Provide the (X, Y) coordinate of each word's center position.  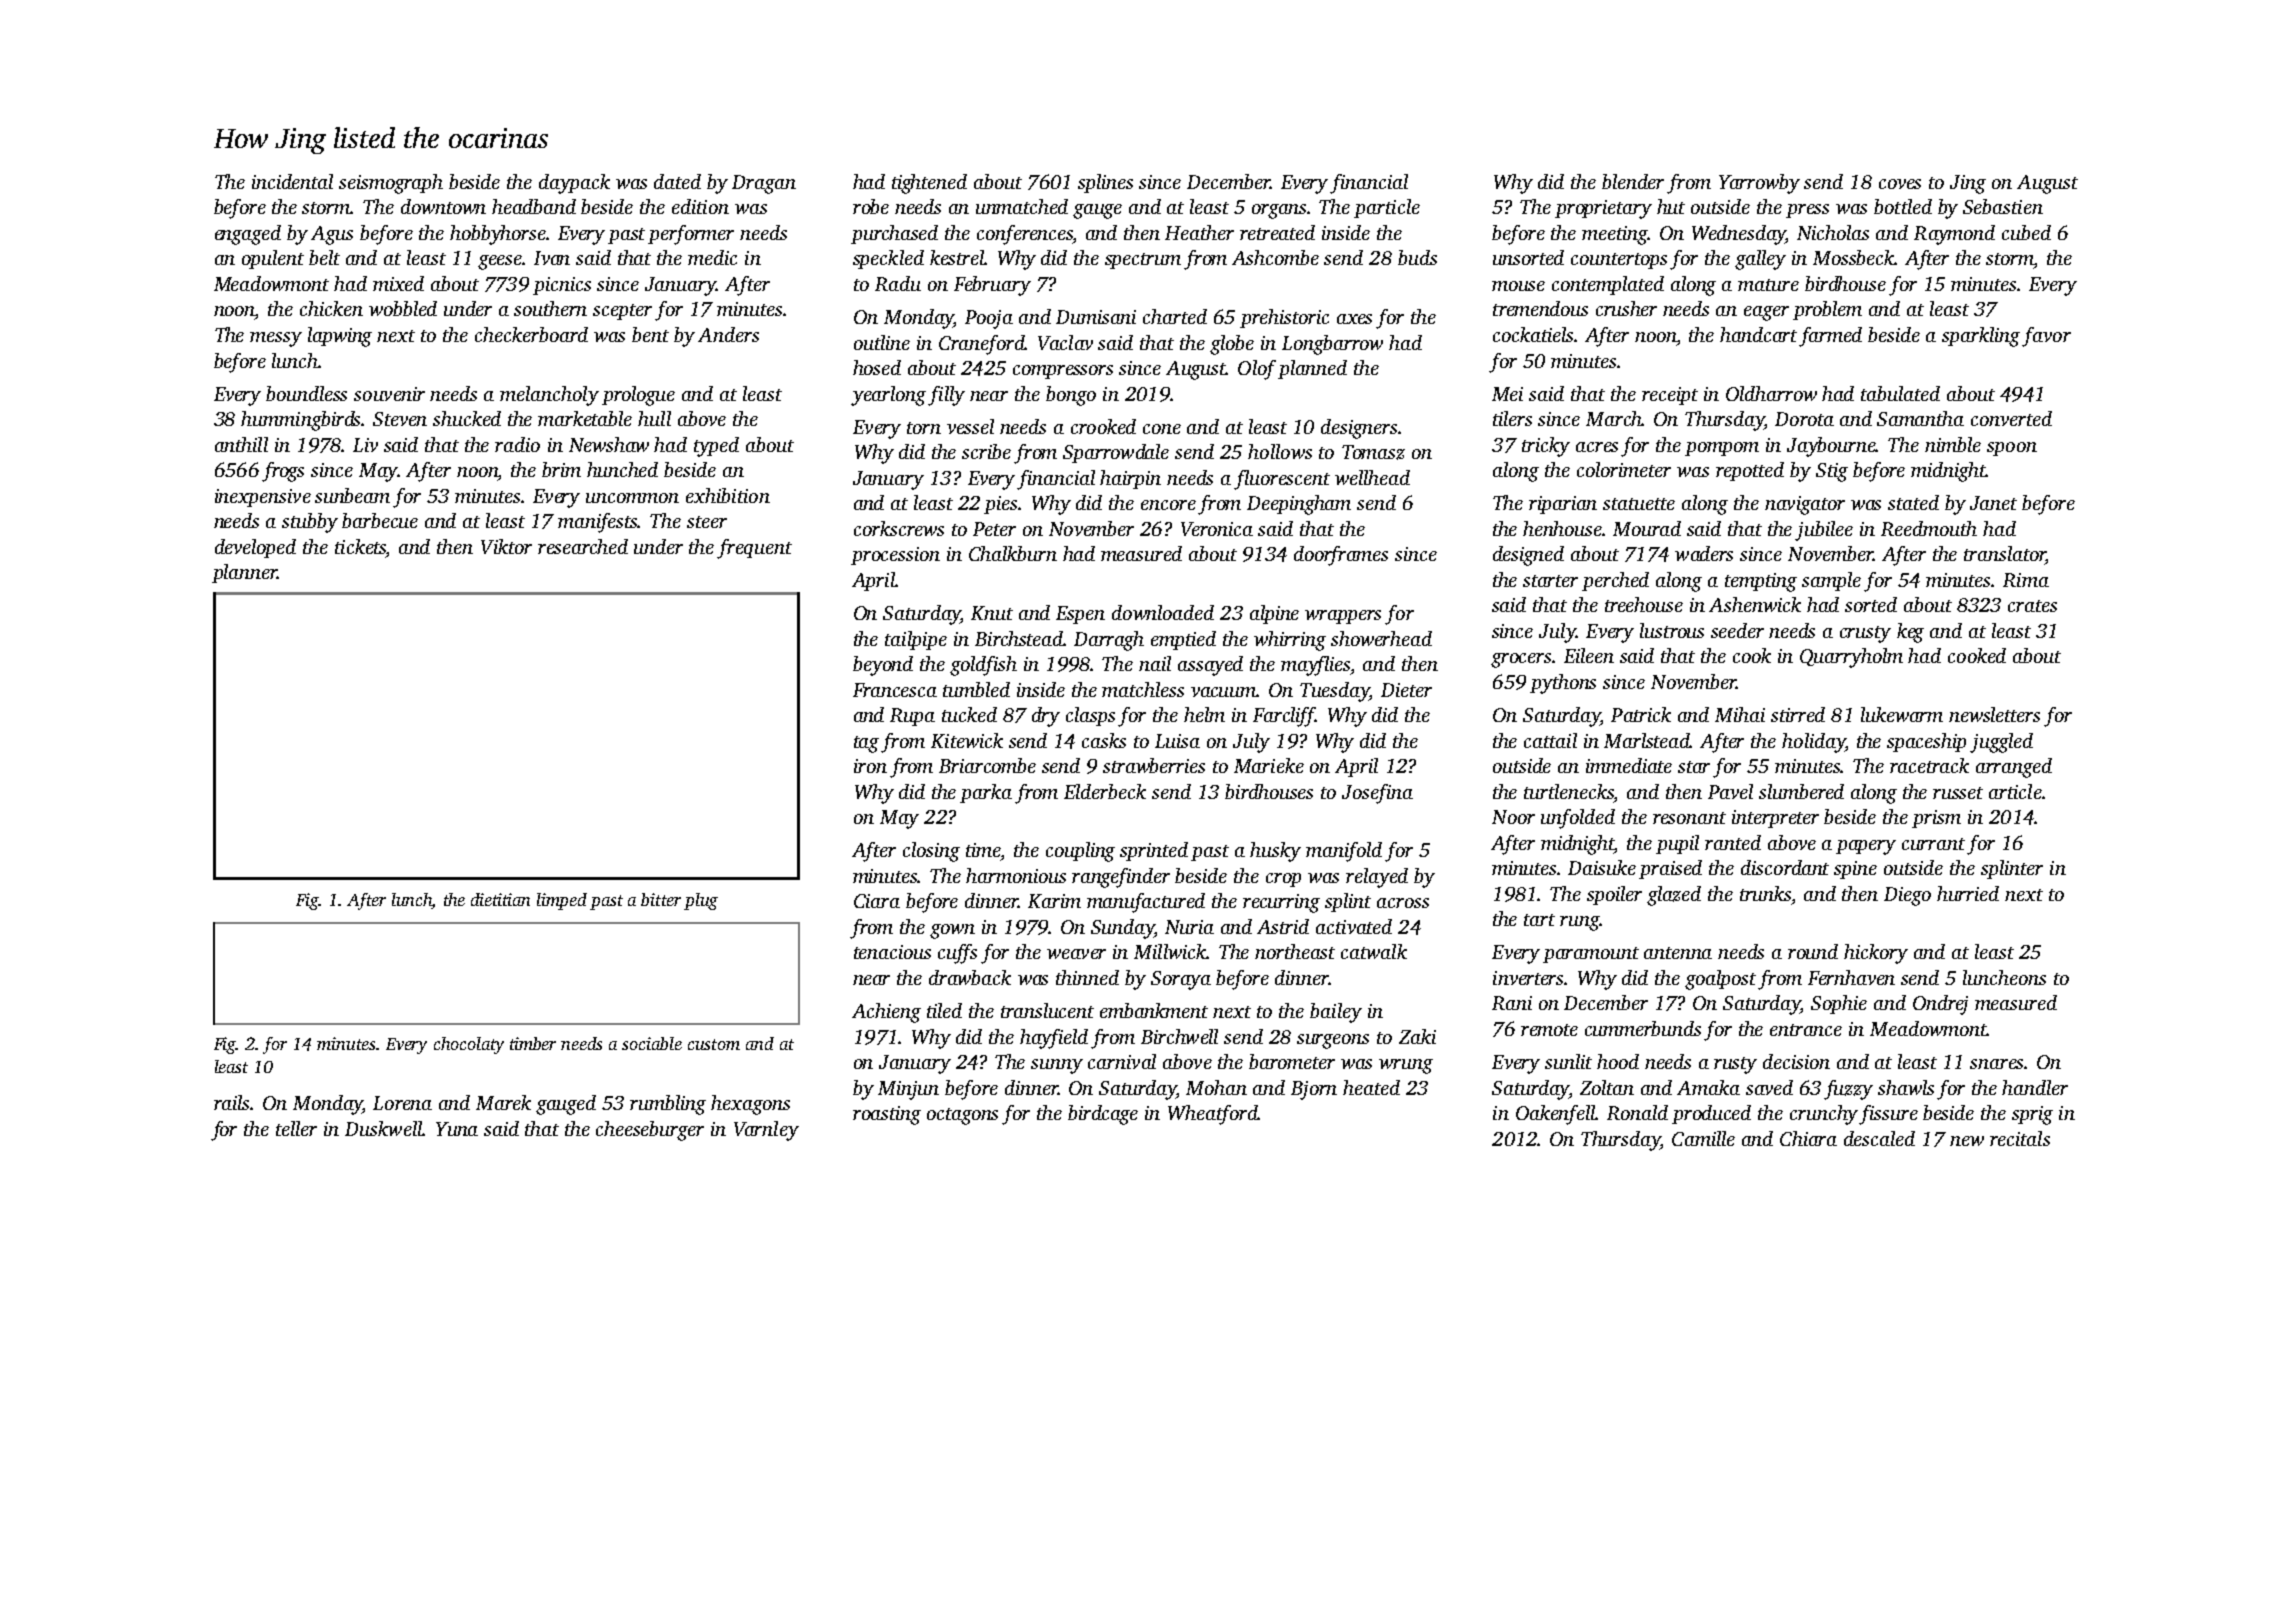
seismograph (391, 184)
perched (1615, 581)
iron (870, 766)
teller (296, 1128)
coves (1900, 184)
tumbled (976, 689)
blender (1633, 181)
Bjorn (1314, 1090)
